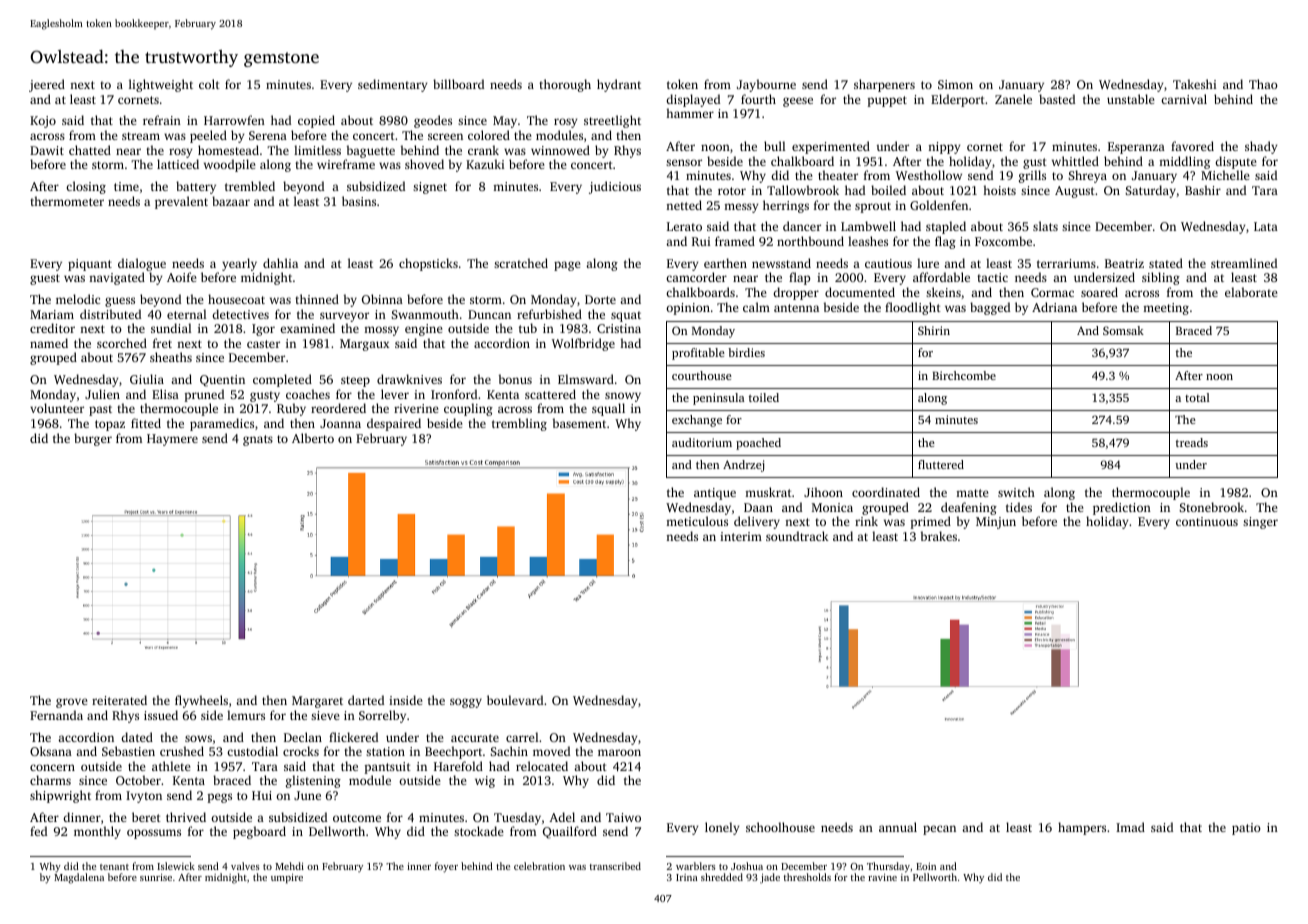 The height and width of the document is (924, 1308). I want to click on jade, so click(770, 878).
